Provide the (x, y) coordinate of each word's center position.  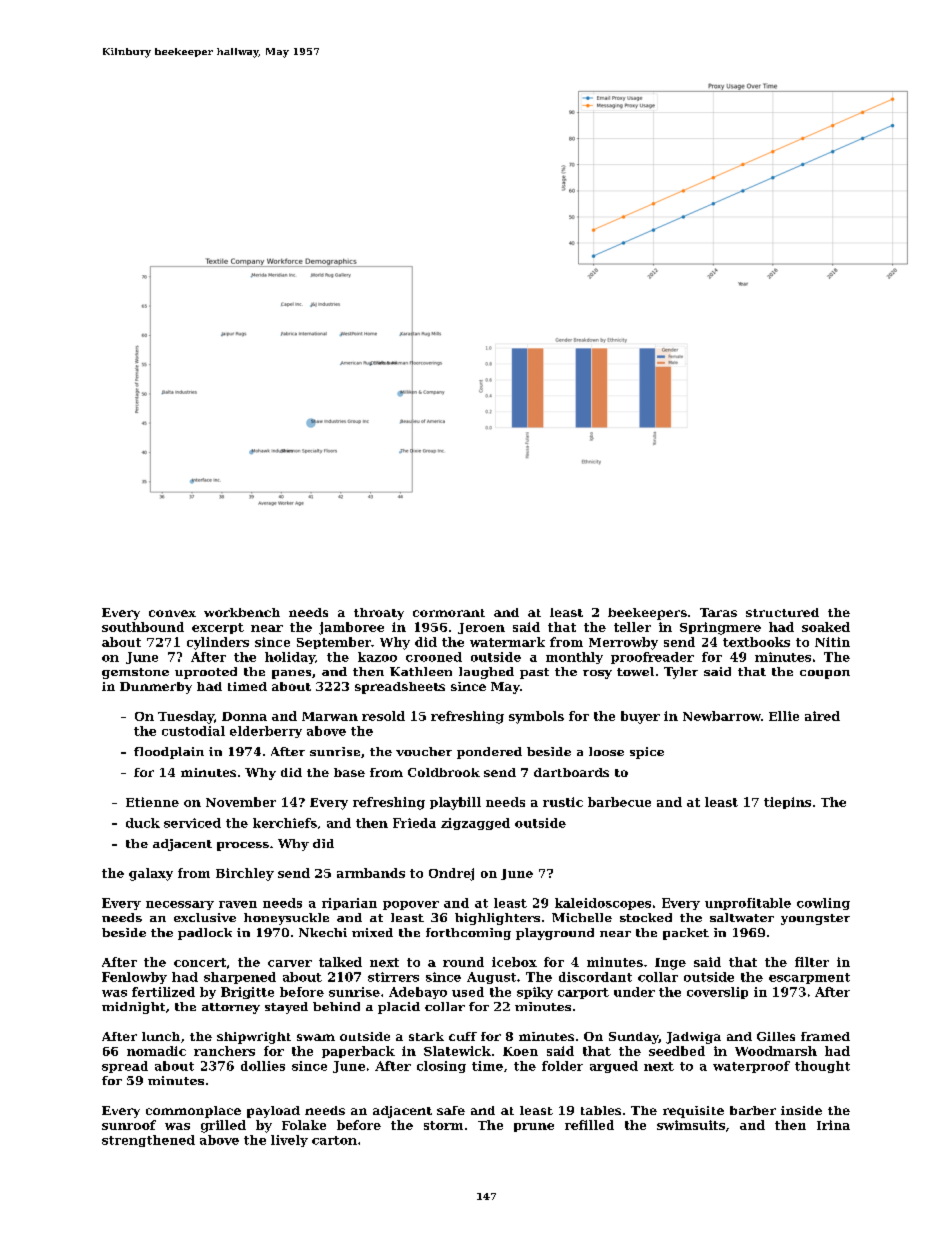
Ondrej (451, 874)
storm (443, 1125)
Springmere (720, 628)
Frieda (414, 823)
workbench (242, 612)
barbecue (619, 802)
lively (289, 1141)
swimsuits (691, 1125)
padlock (205, 934)
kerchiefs (285, 823)
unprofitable (748, 904)
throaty (379, 614)
